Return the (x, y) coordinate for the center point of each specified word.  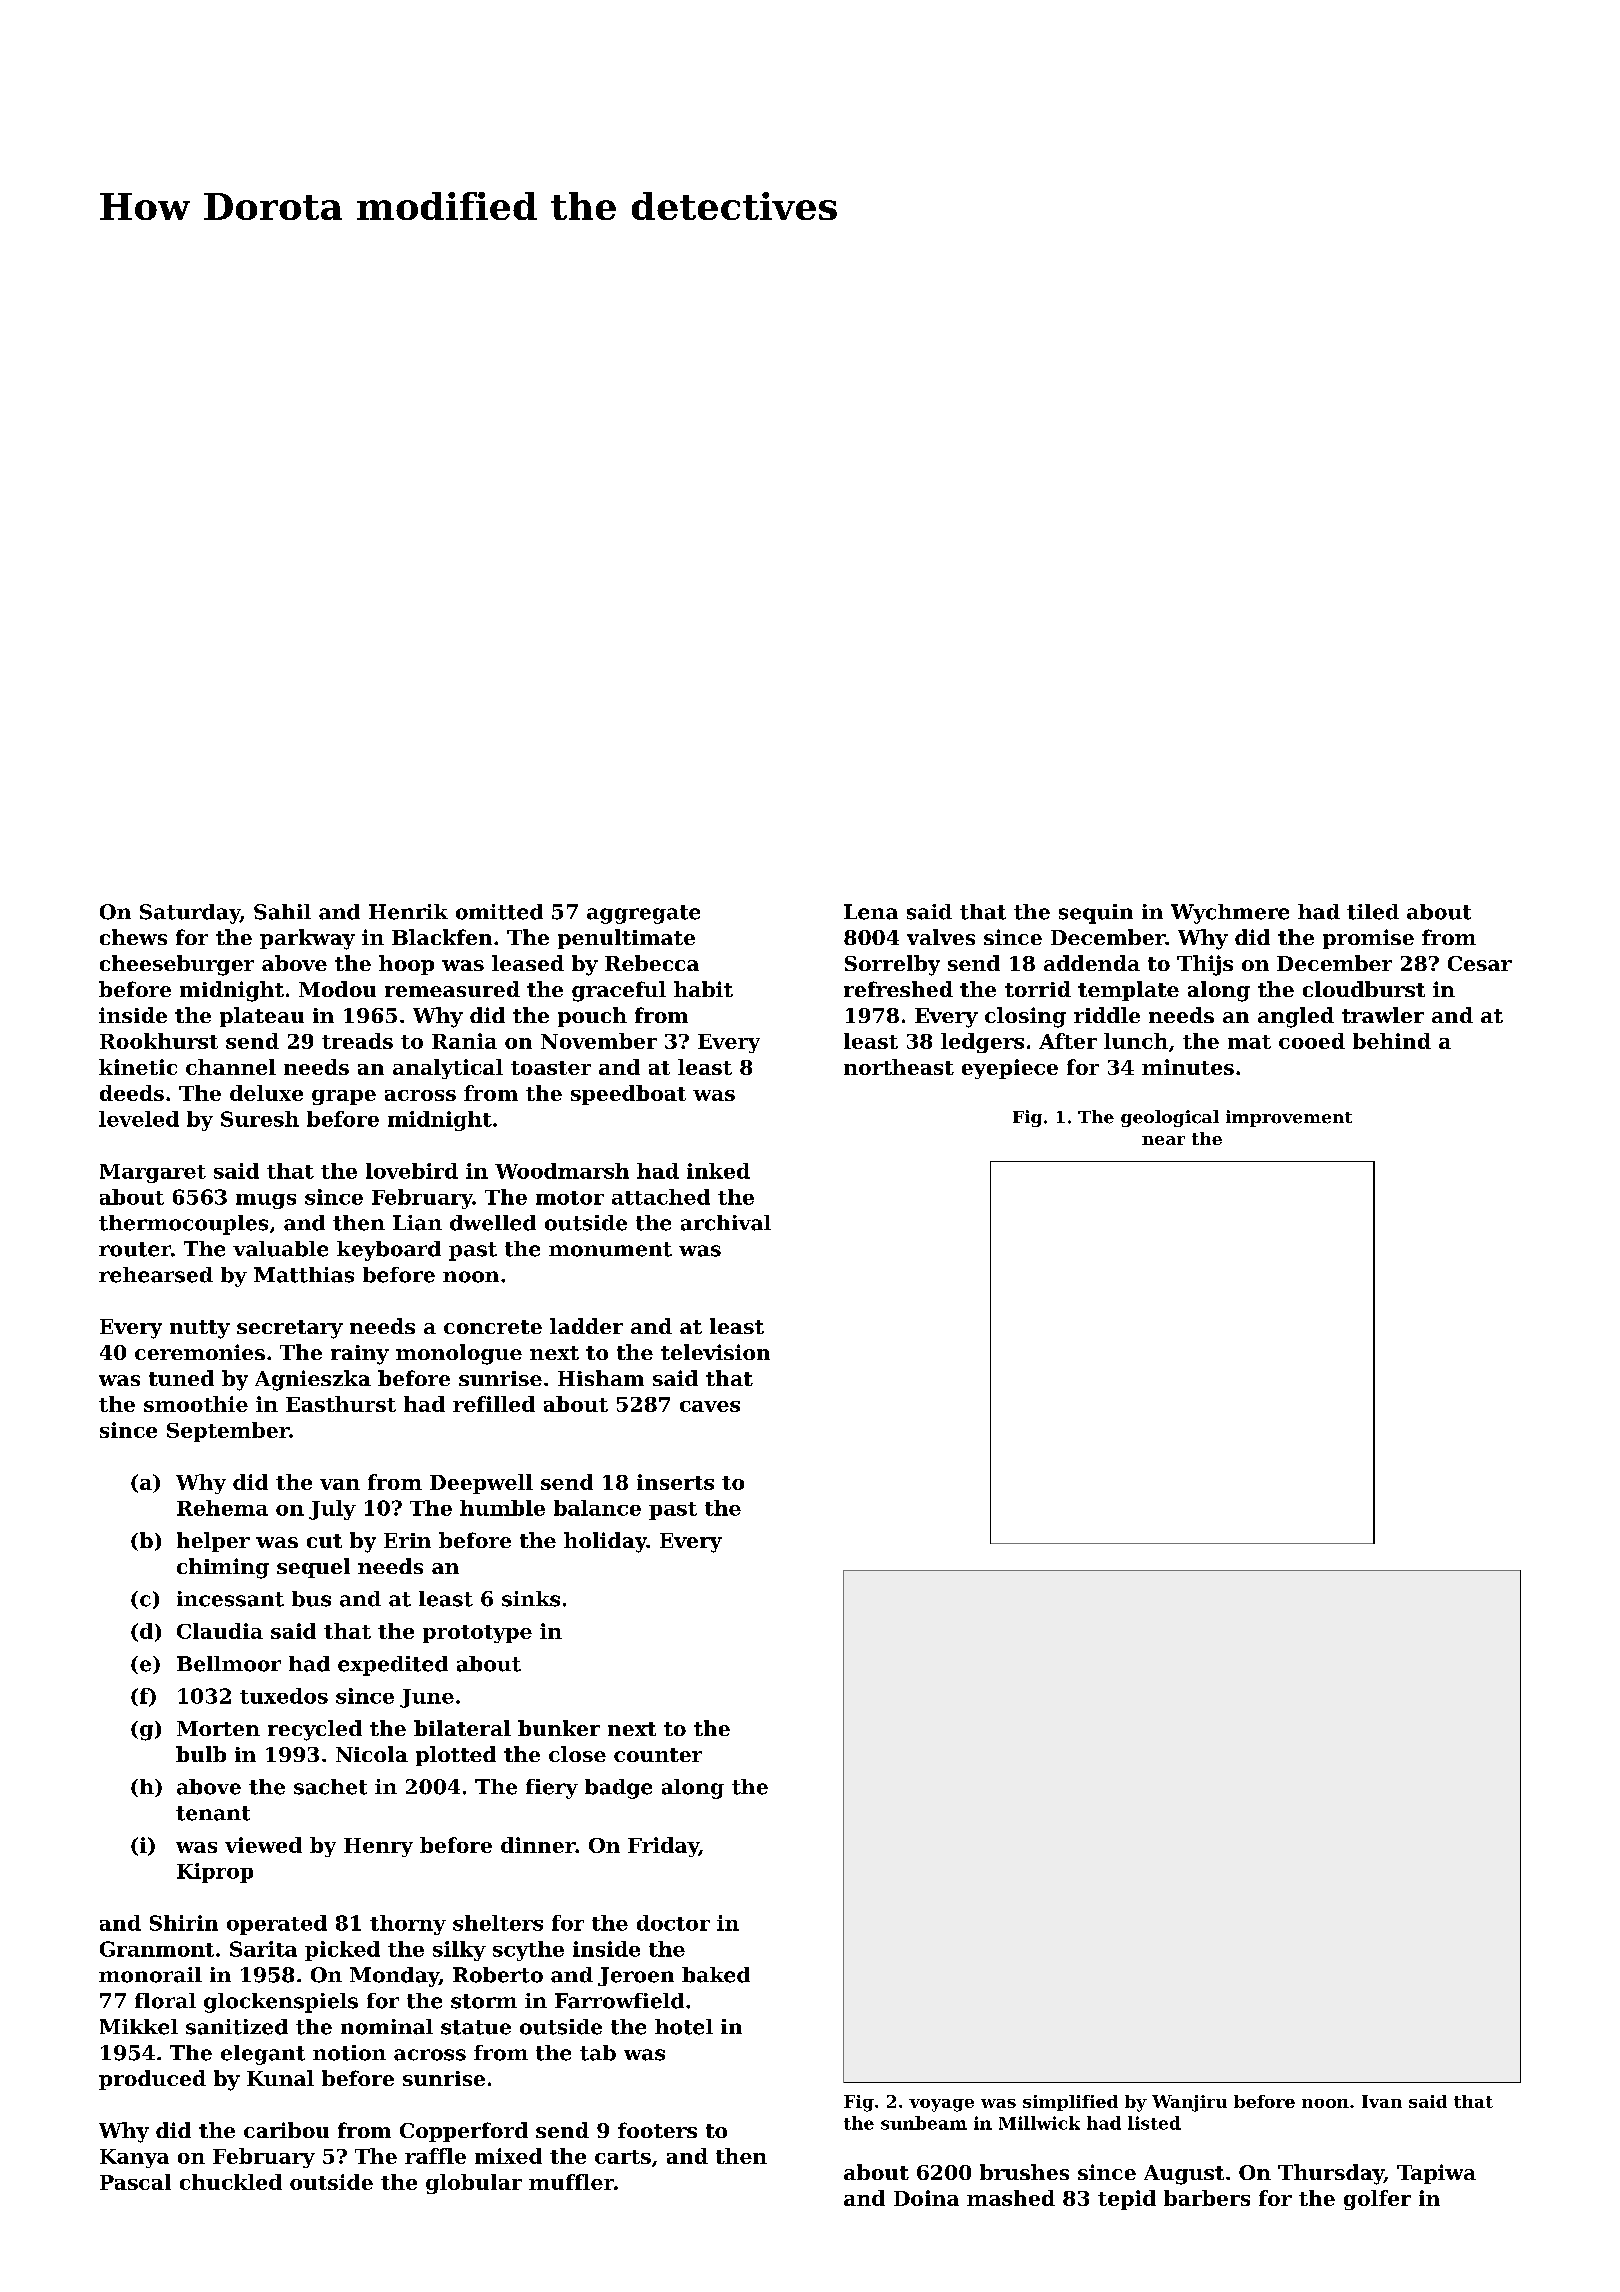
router (135, 1249)
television (715, 1352)
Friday (663, 1847)
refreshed (898, 989)
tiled (1373, 912)
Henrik (408, 912)
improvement (1289, 1118)
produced (152, 2080)
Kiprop (215, 1873)
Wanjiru (1189, 2103)
